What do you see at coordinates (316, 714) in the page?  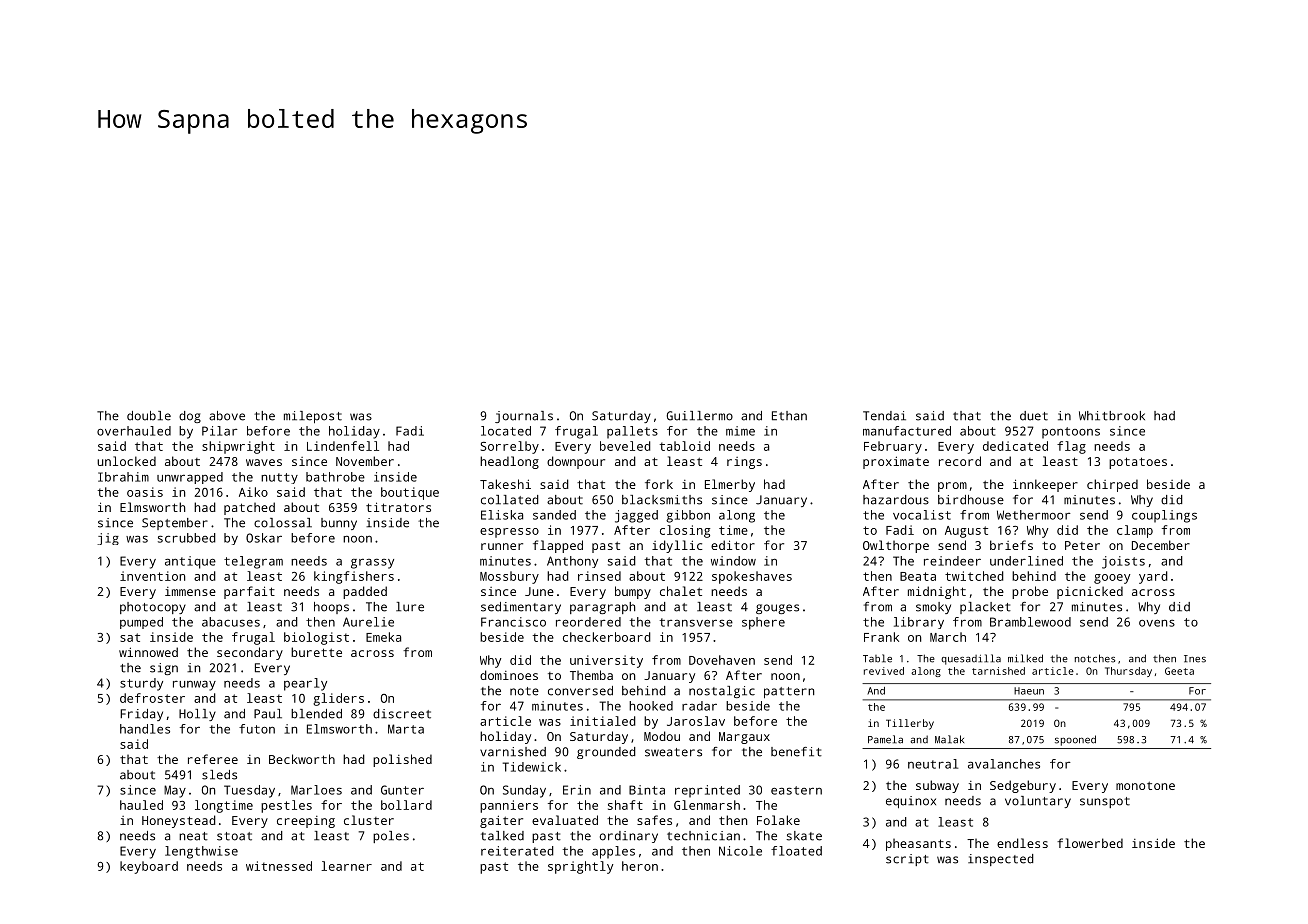 I see `blended` at bounding box center [316, 714].
